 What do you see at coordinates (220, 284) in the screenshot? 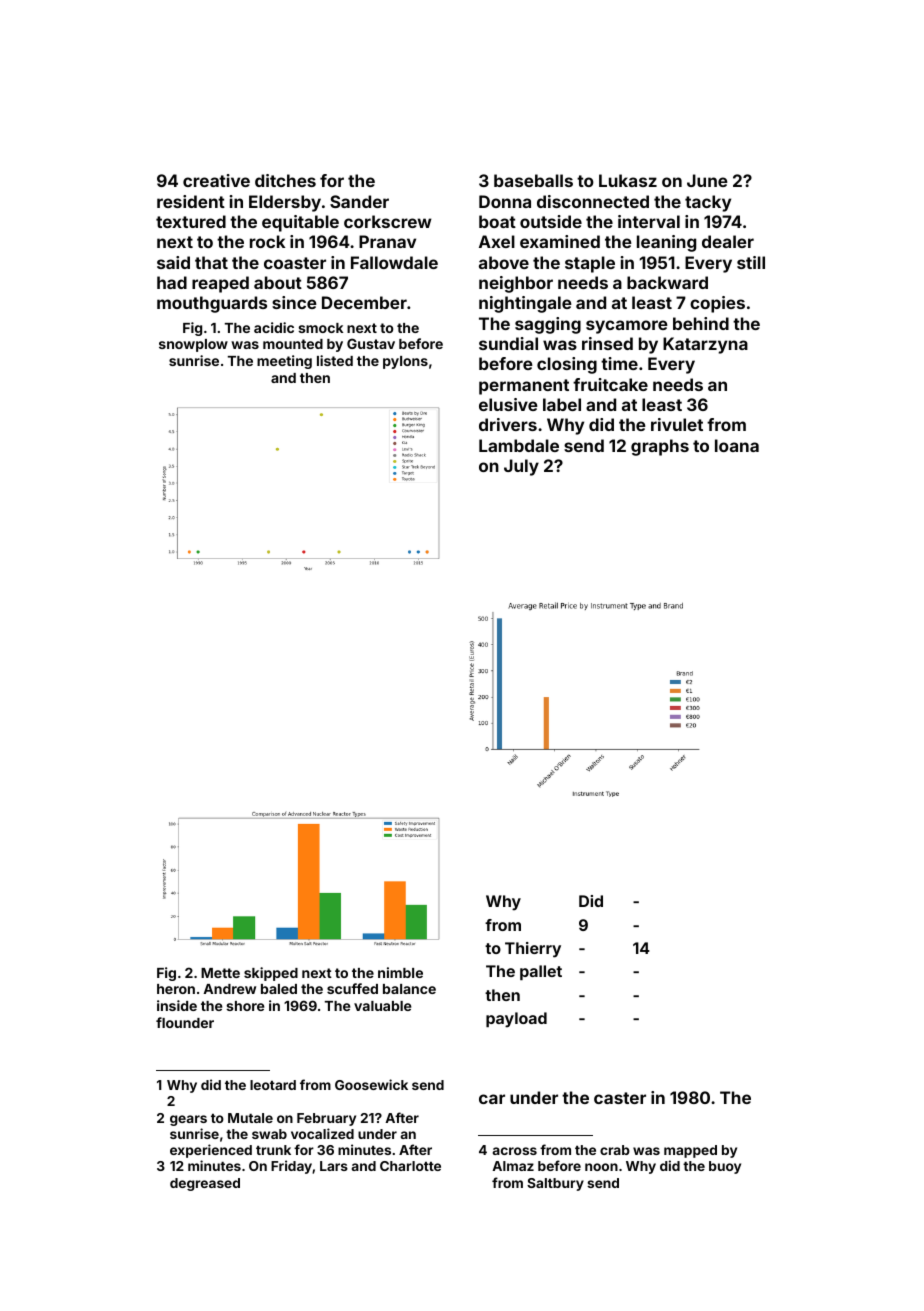
I see `reaped` at bounding box center [220, 284].
